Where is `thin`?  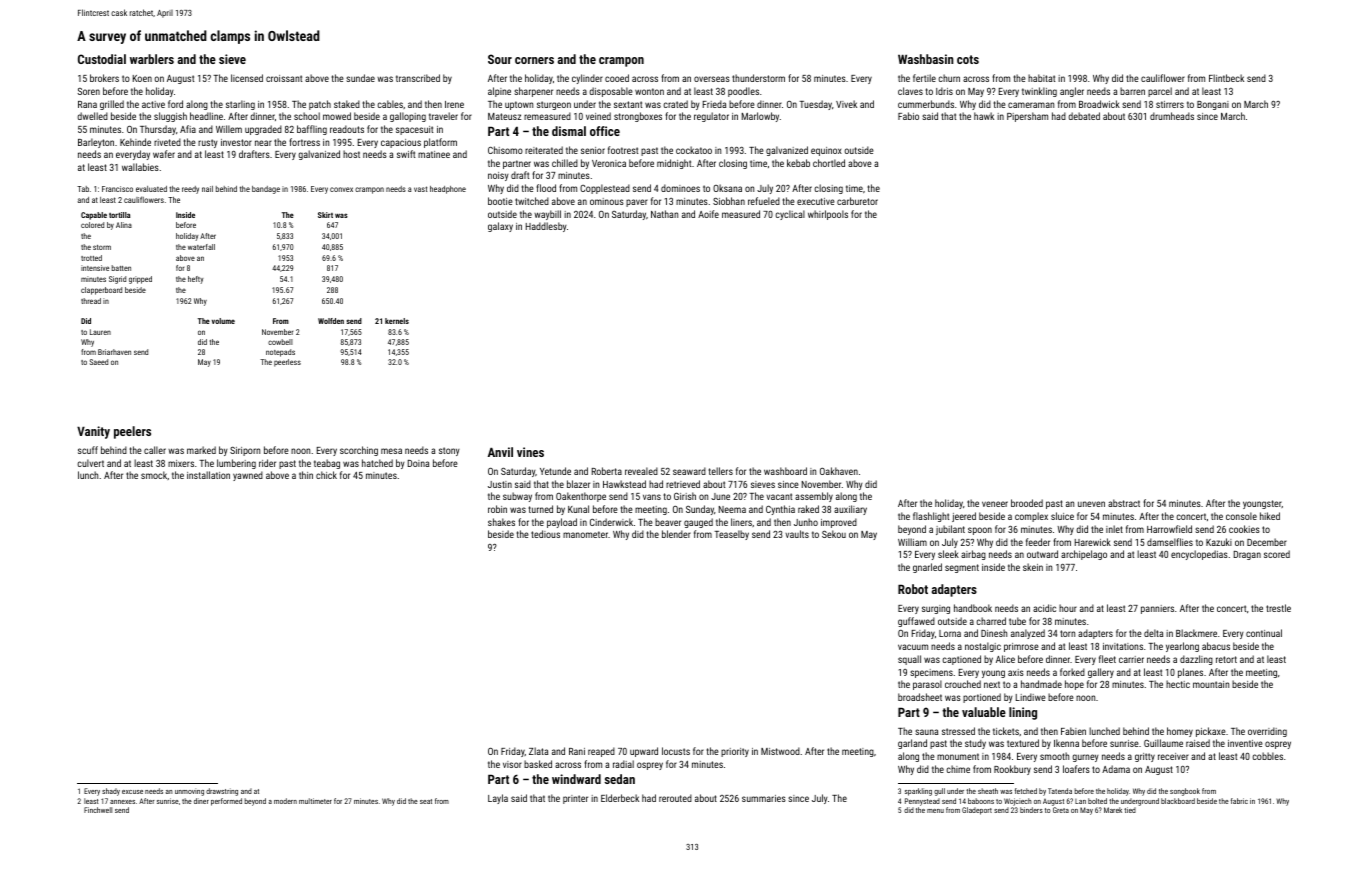
thin is located at coordinates (306, 475).
